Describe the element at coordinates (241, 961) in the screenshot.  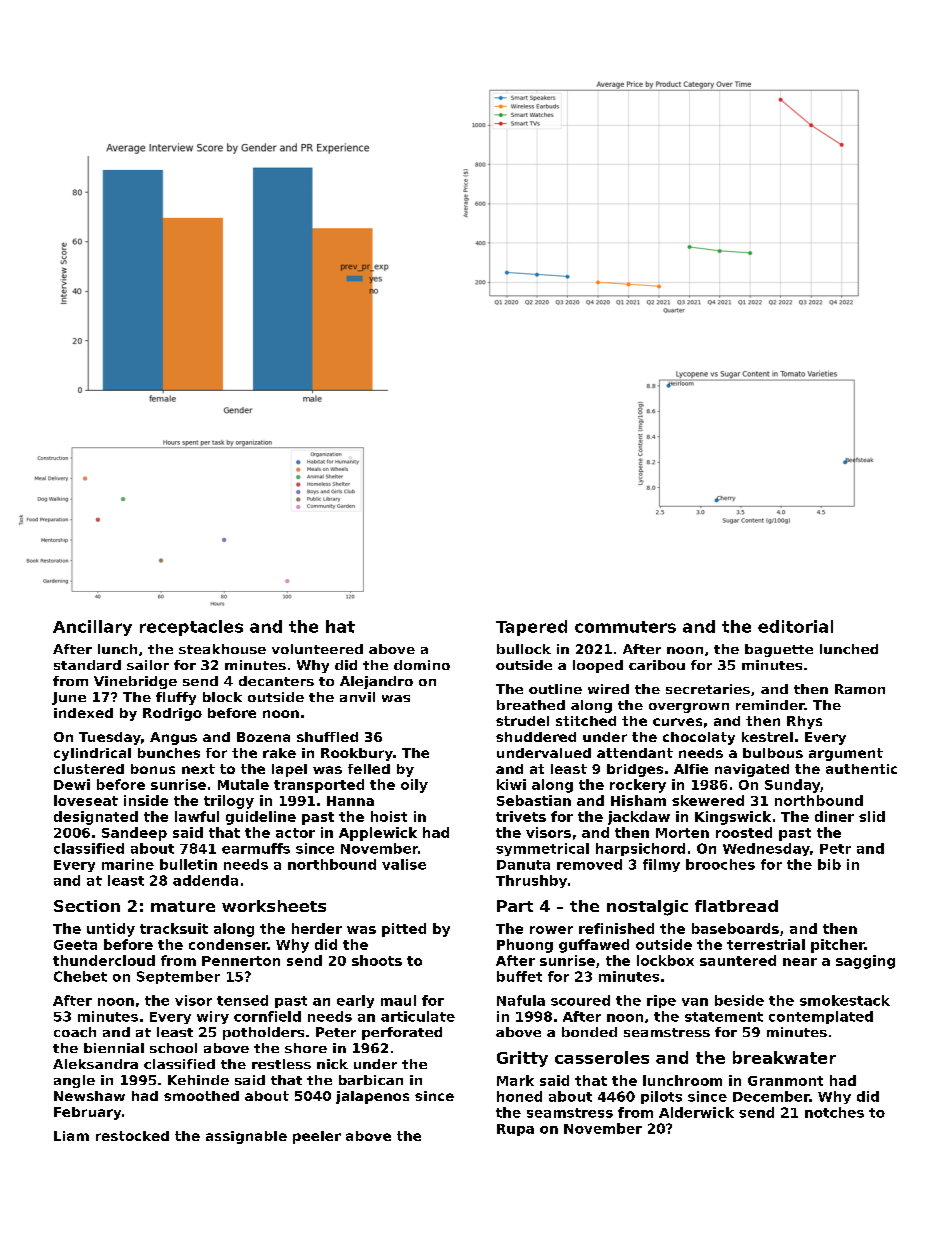
I see `Pennerton` at that location.
